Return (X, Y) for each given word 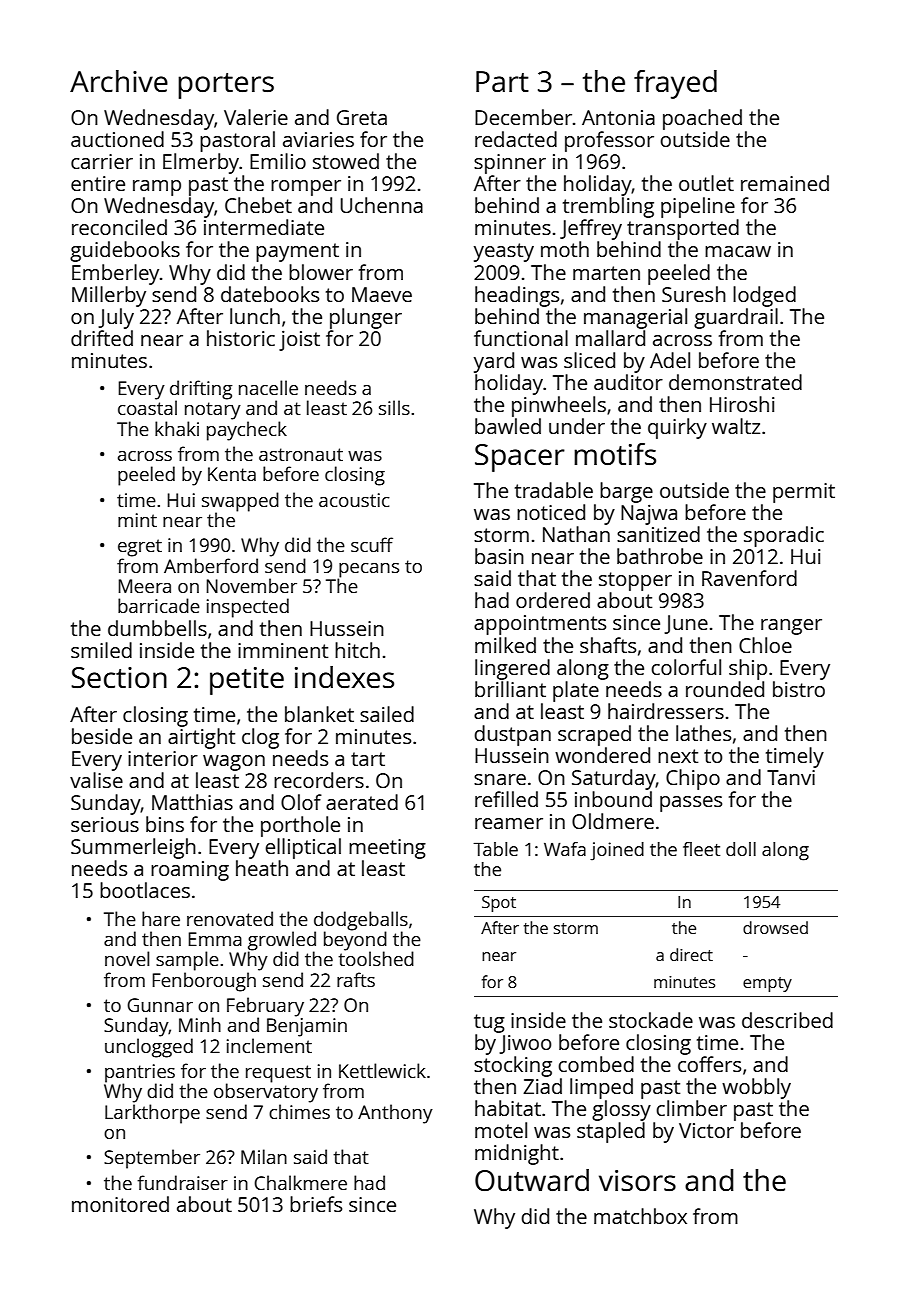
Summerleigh (133, 848)
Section (119, 677)
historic (241, 338)
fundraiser (182, 1182)
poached (702, 119)
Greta (362, 117)
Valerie (256, 117)
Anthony (395, 1114)
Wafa (565, 849)
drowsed (775, 927)
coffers (709, 1064)
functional (521, 338)
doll (741, 849)
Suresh (694, 294)
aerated (362, 802)
